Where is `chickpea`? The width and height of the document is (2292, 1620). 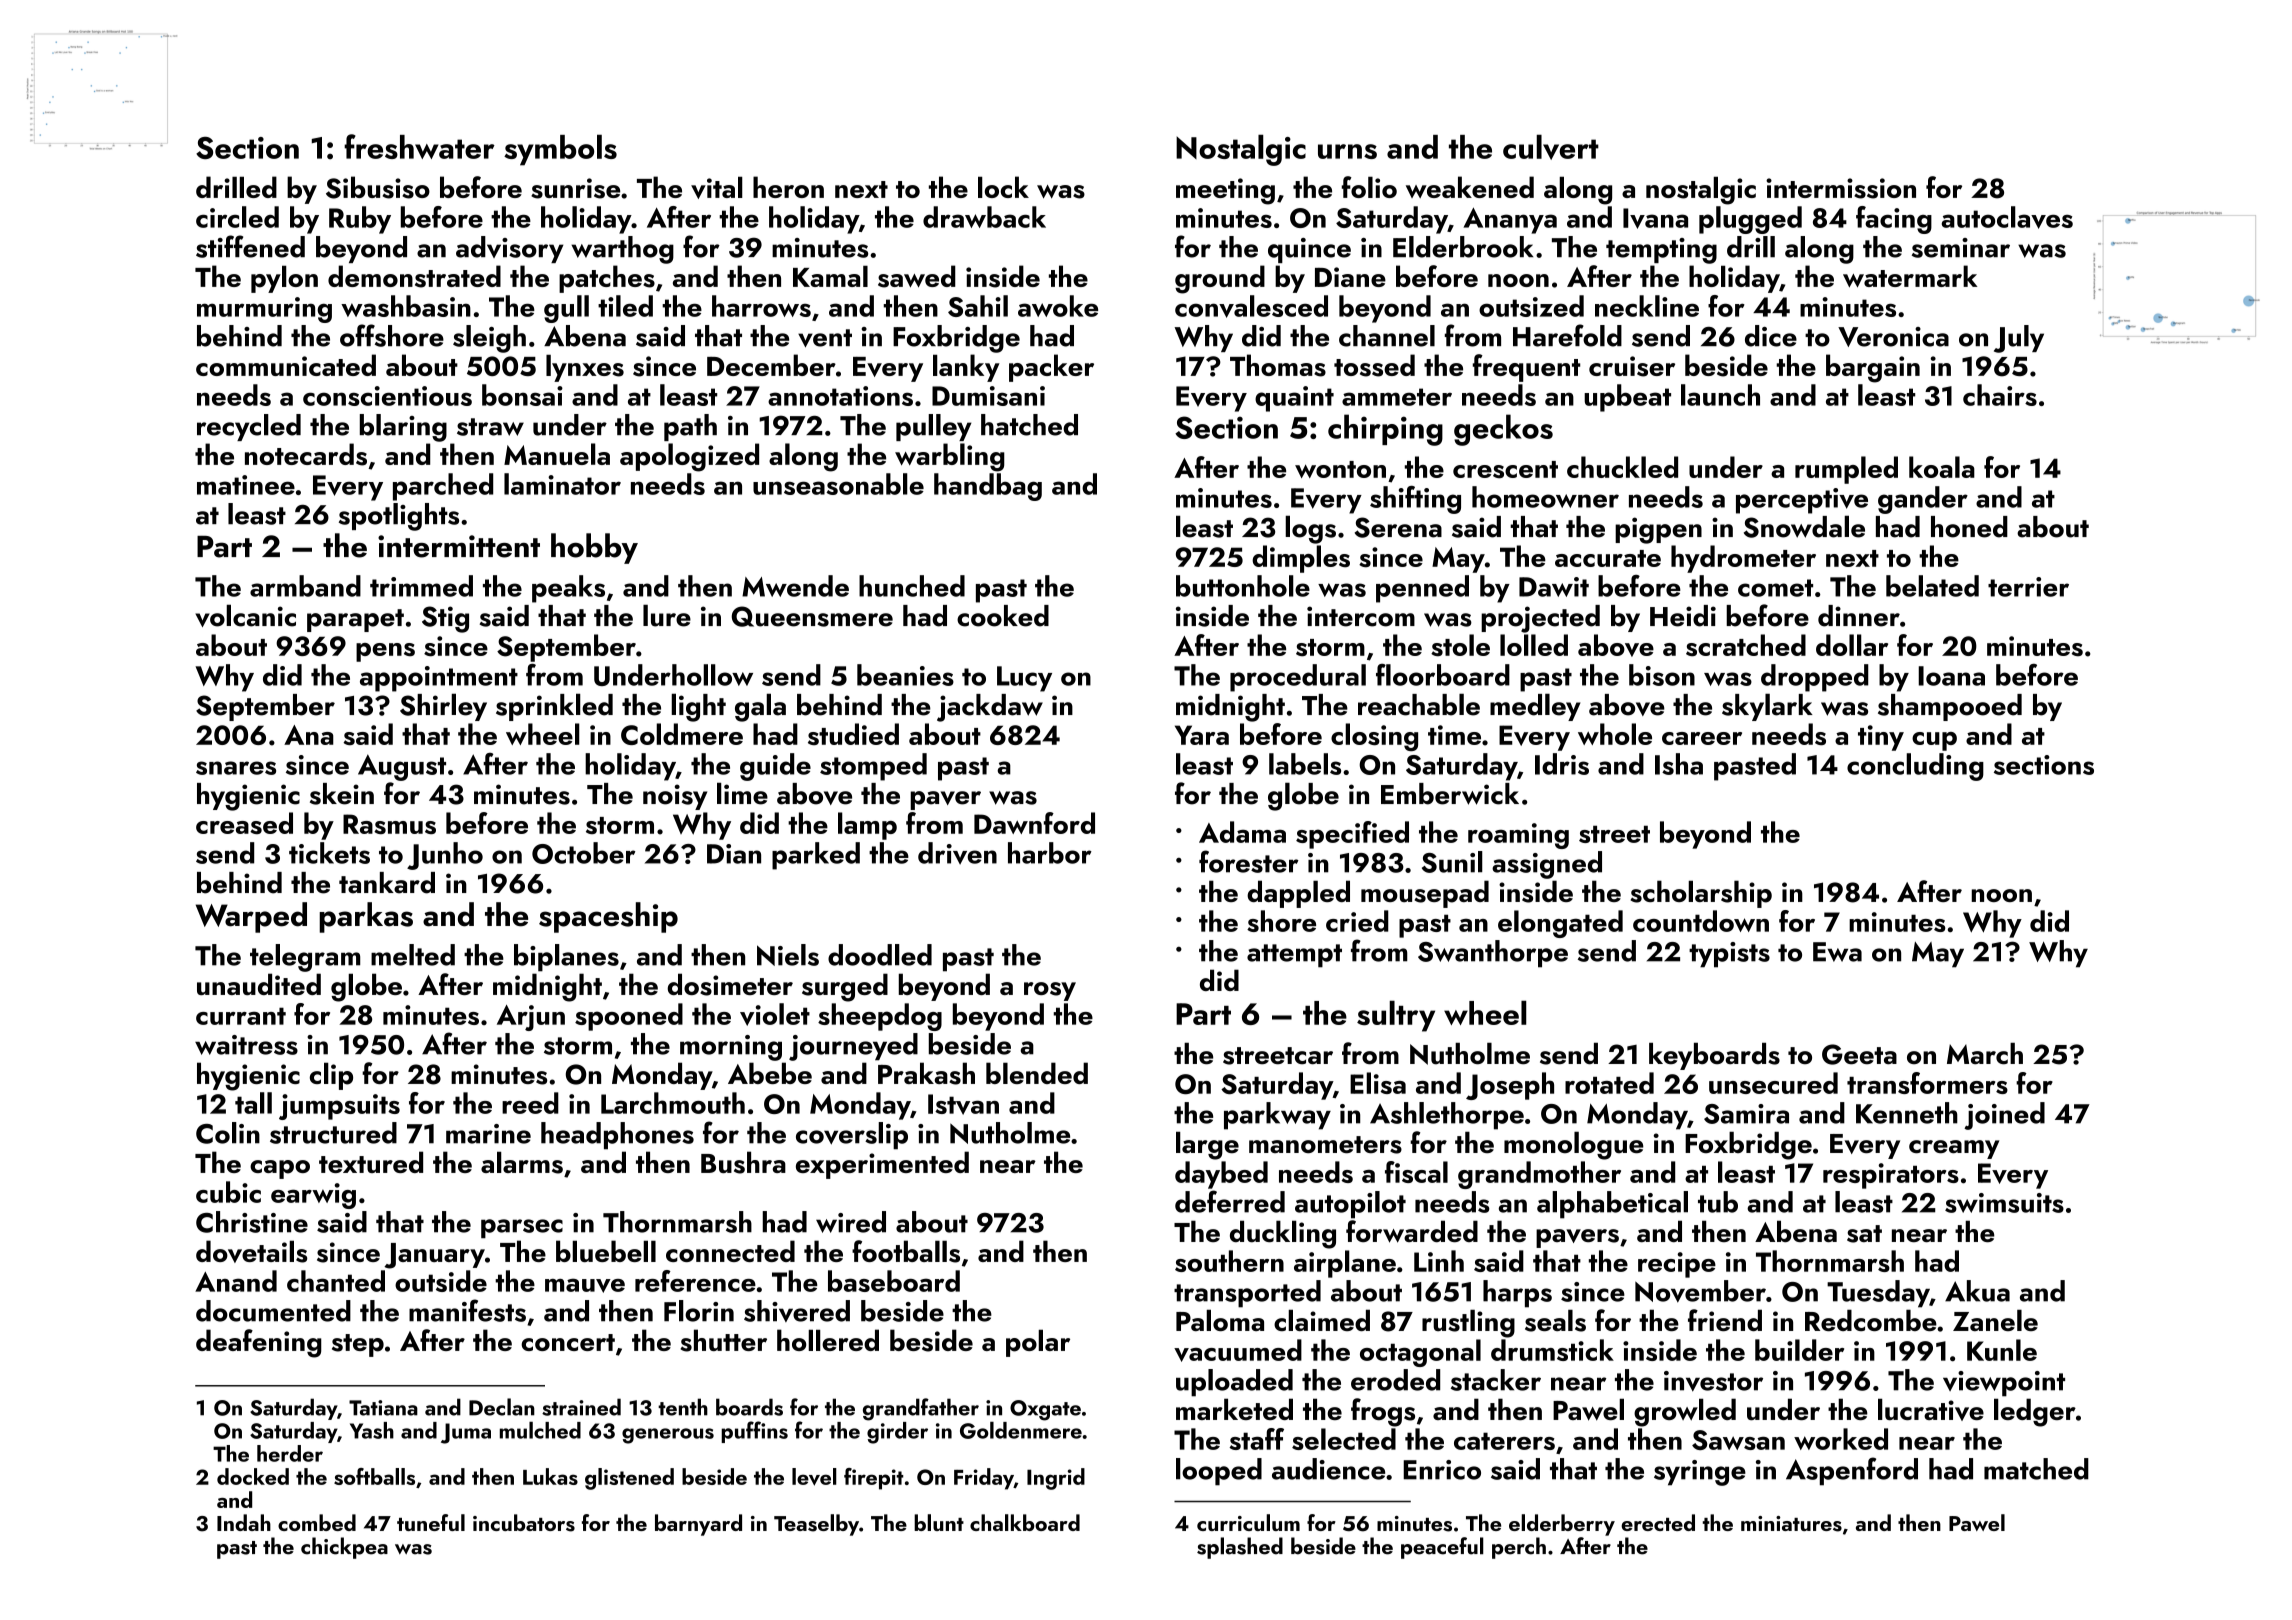 chickpea is located at coordinates (344, 1548).
